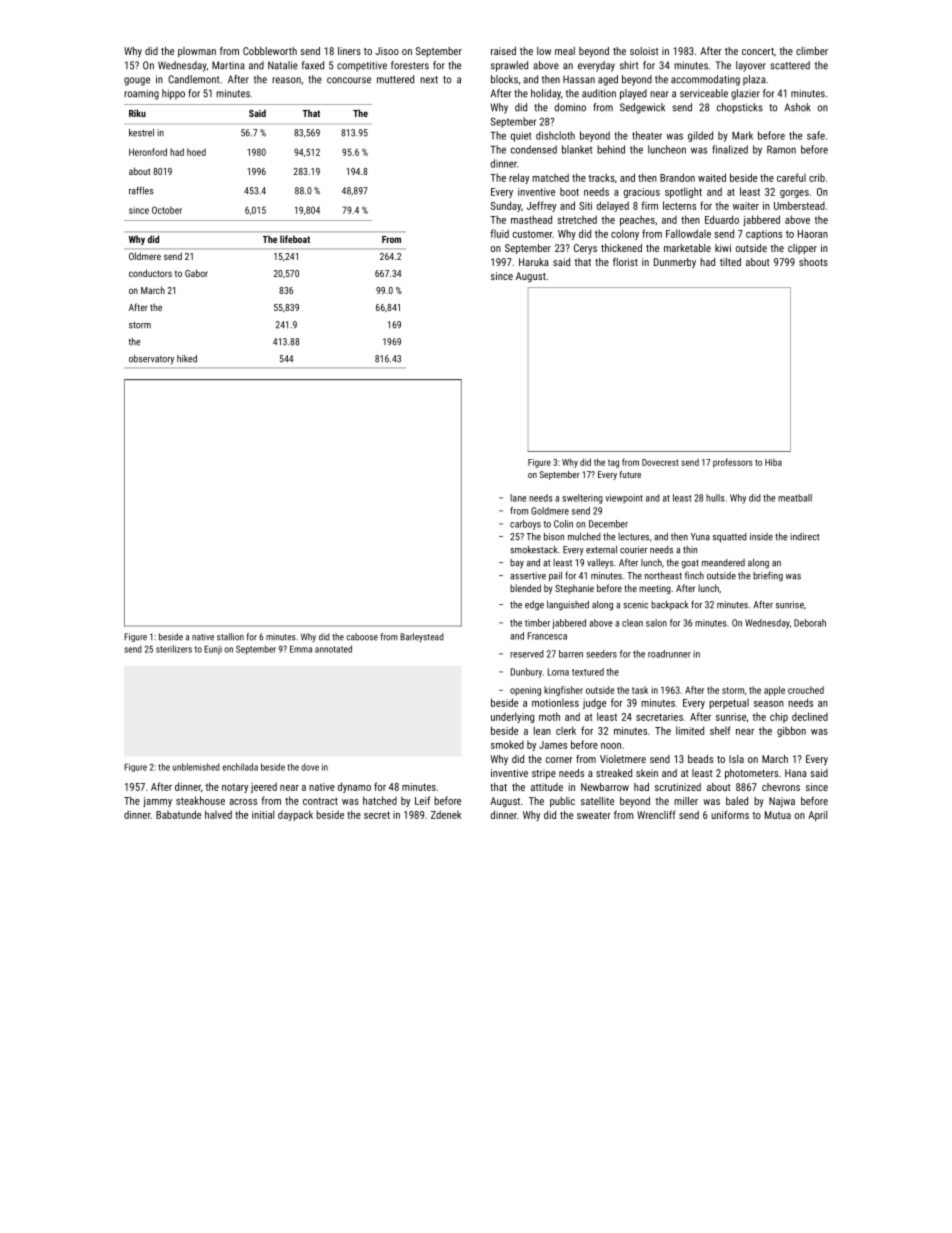 This page has height=1233, width=952. Describe the element at coordinates (187, 359) in the page. I see `hiked` at that location.
